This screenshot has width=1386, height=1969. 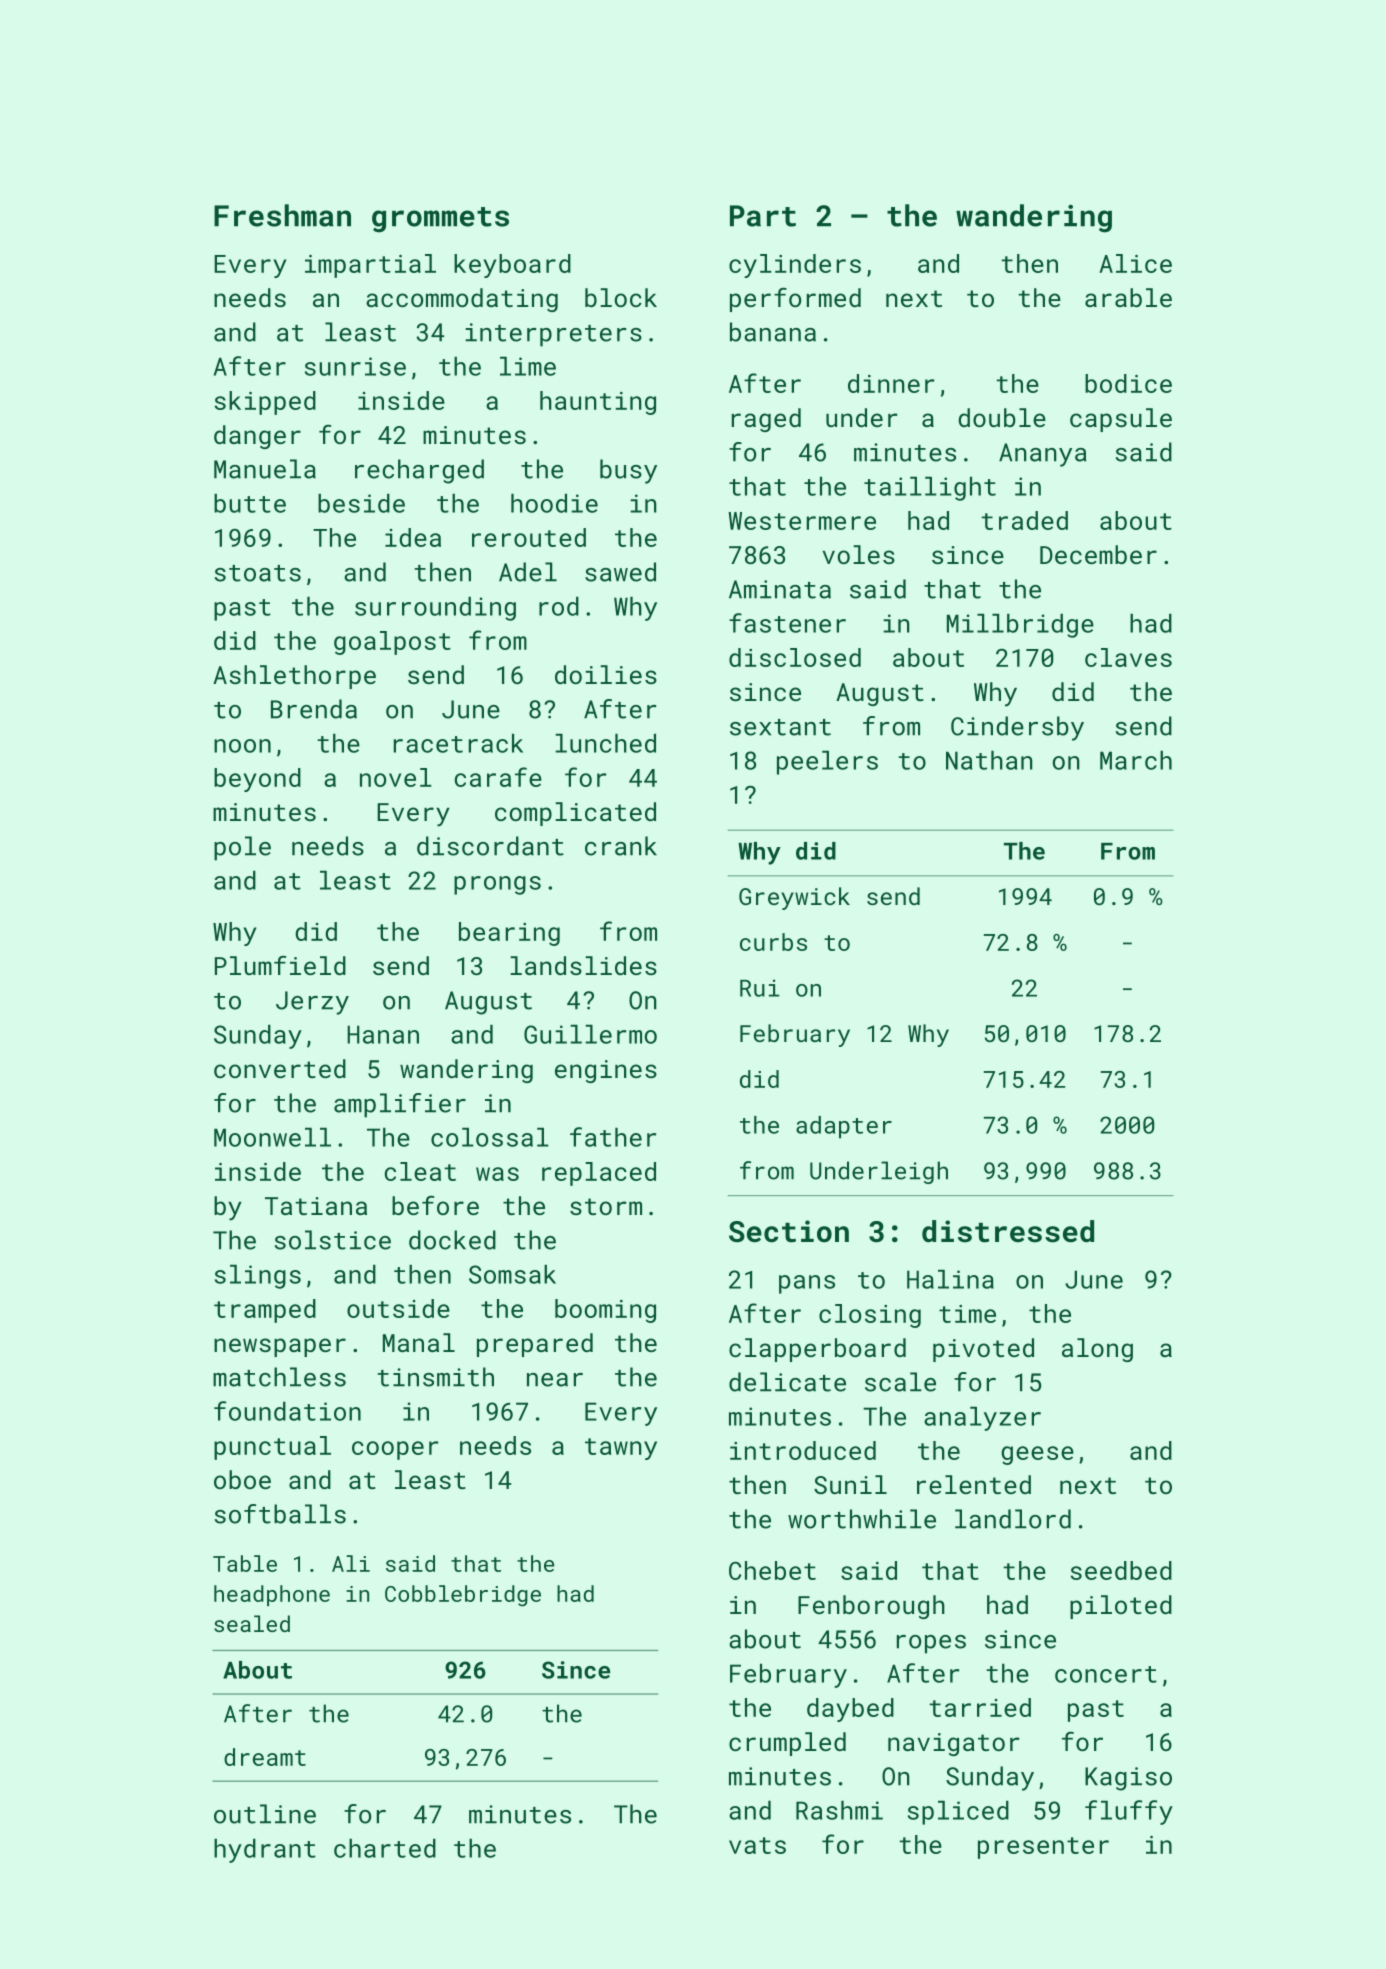 What do you see at coordinates (844, 1127) in the screenshot?
I see `adapter` at bounding box center [844, 1127].
